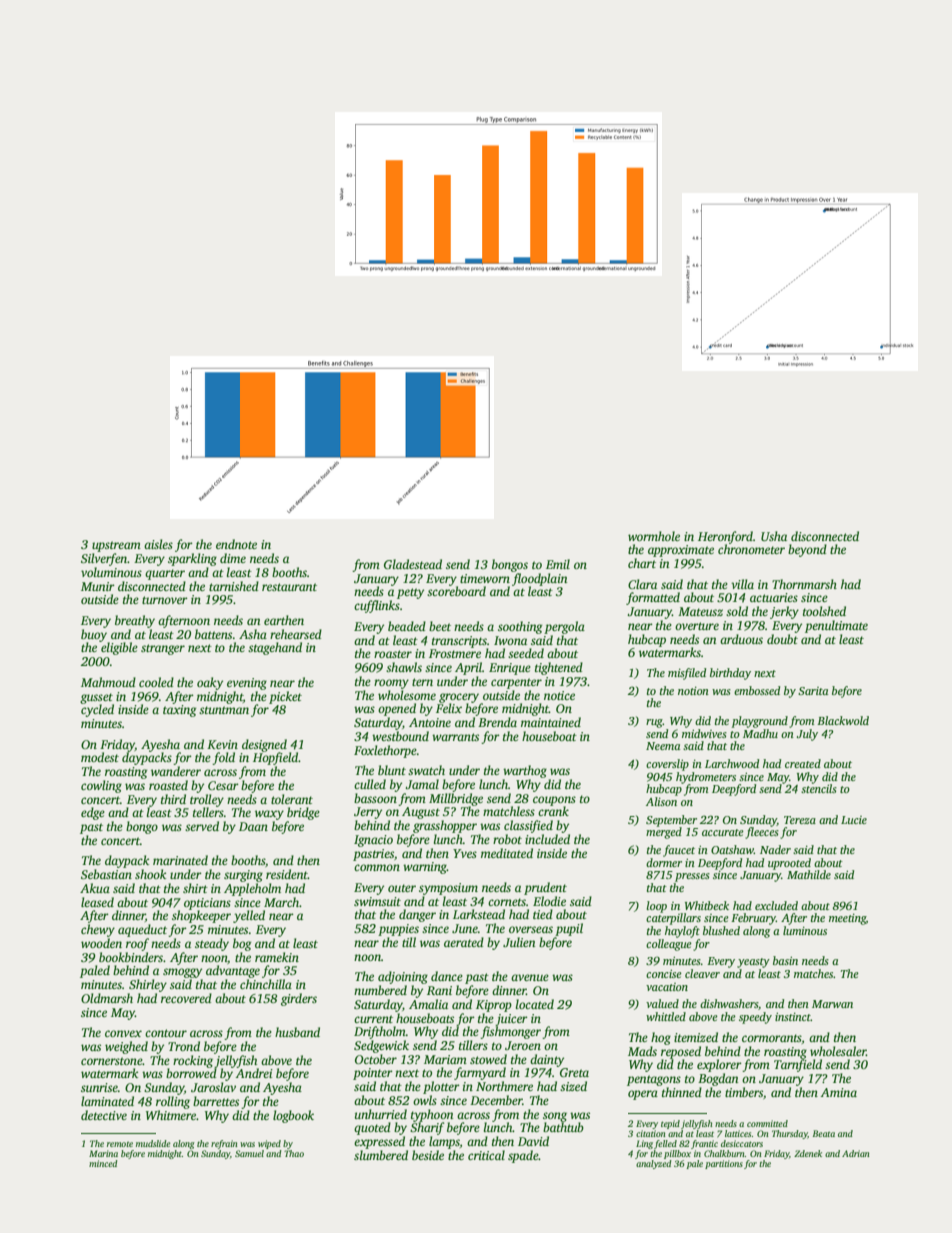 This page has height=1233, width=952. I want to click on numbered, so click(380, 990).
